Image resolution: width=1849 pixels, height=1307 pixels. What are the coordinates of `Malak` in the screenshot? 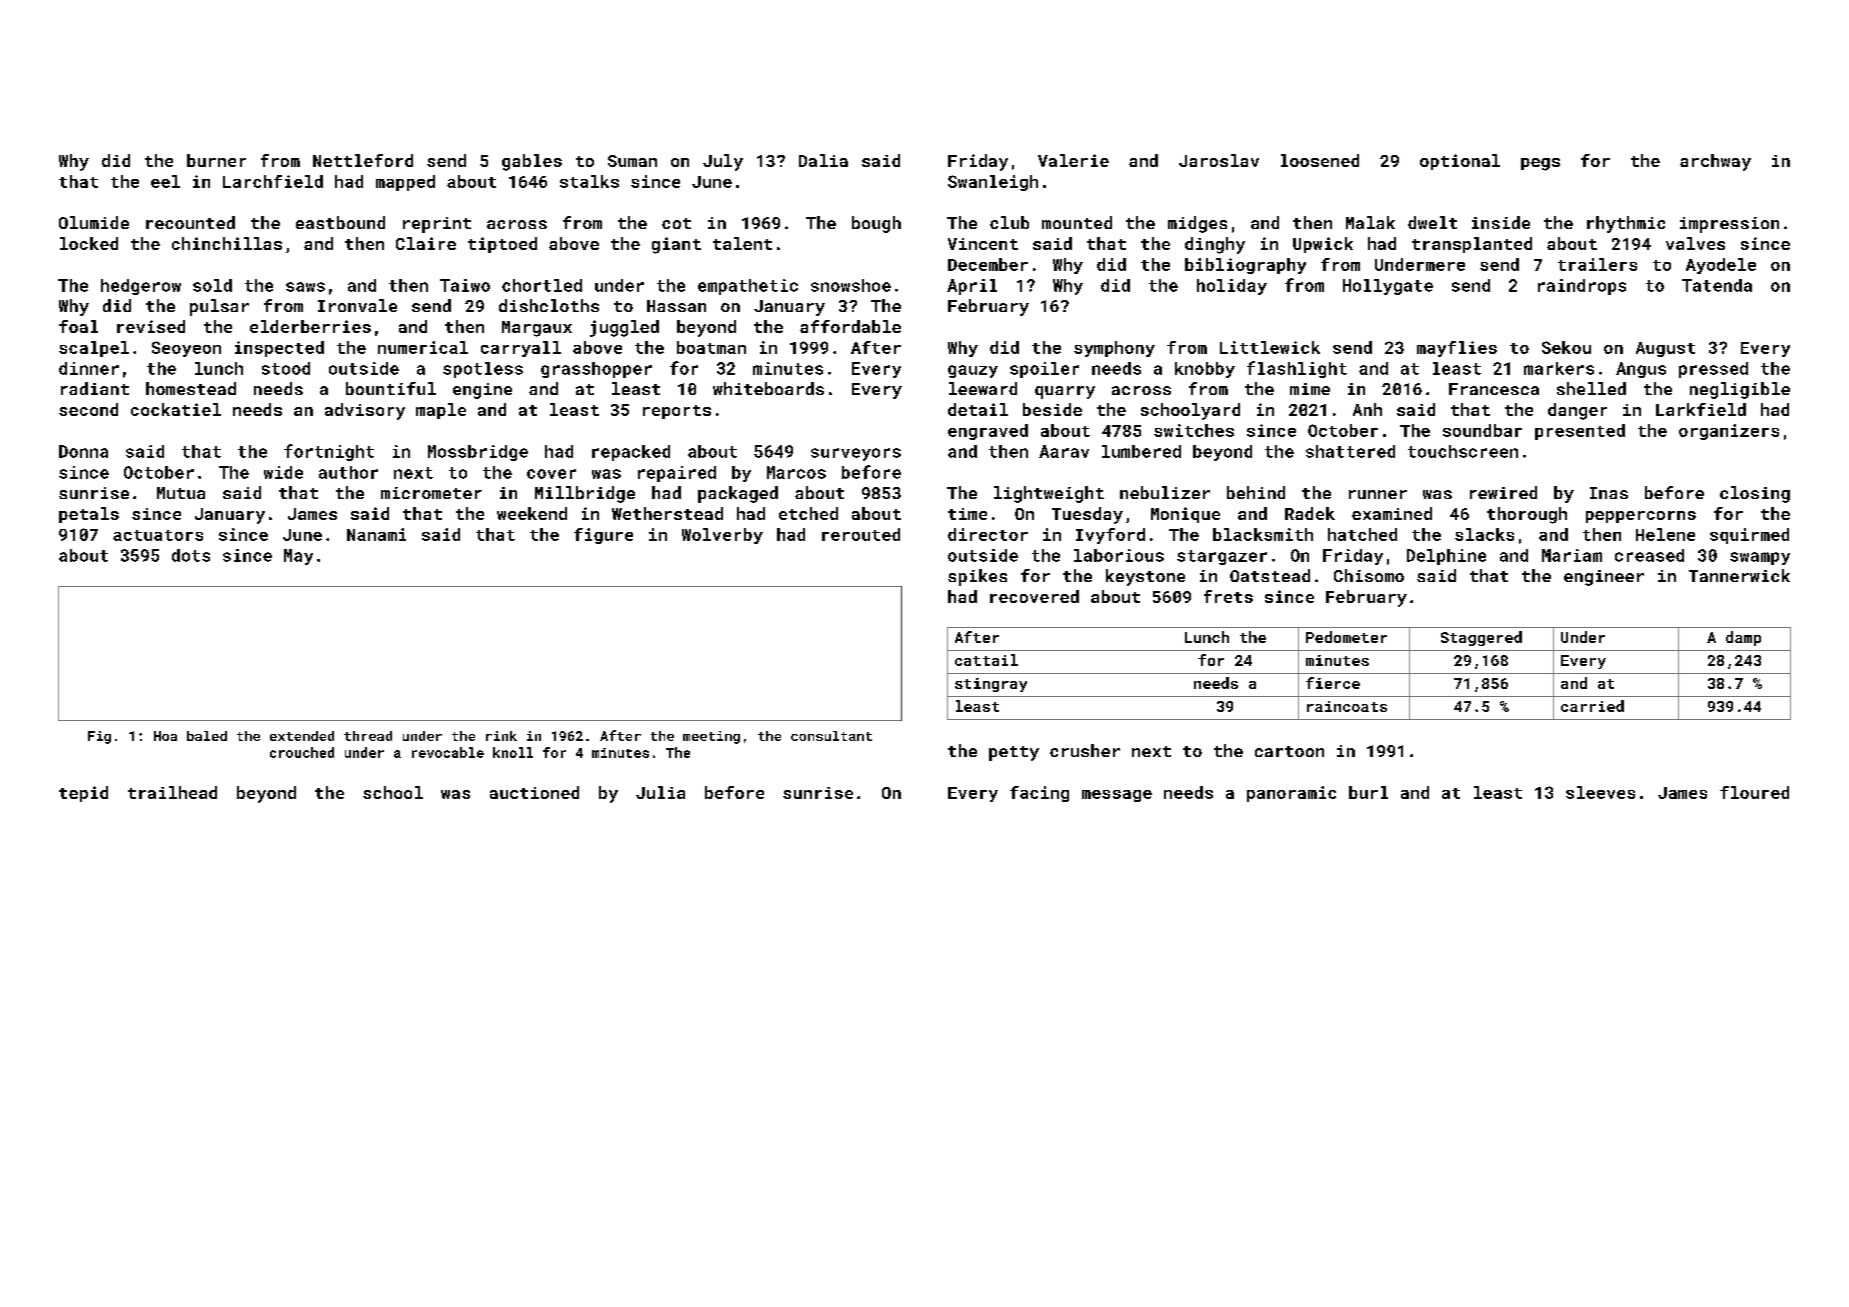 It's located at (1370, 222).
